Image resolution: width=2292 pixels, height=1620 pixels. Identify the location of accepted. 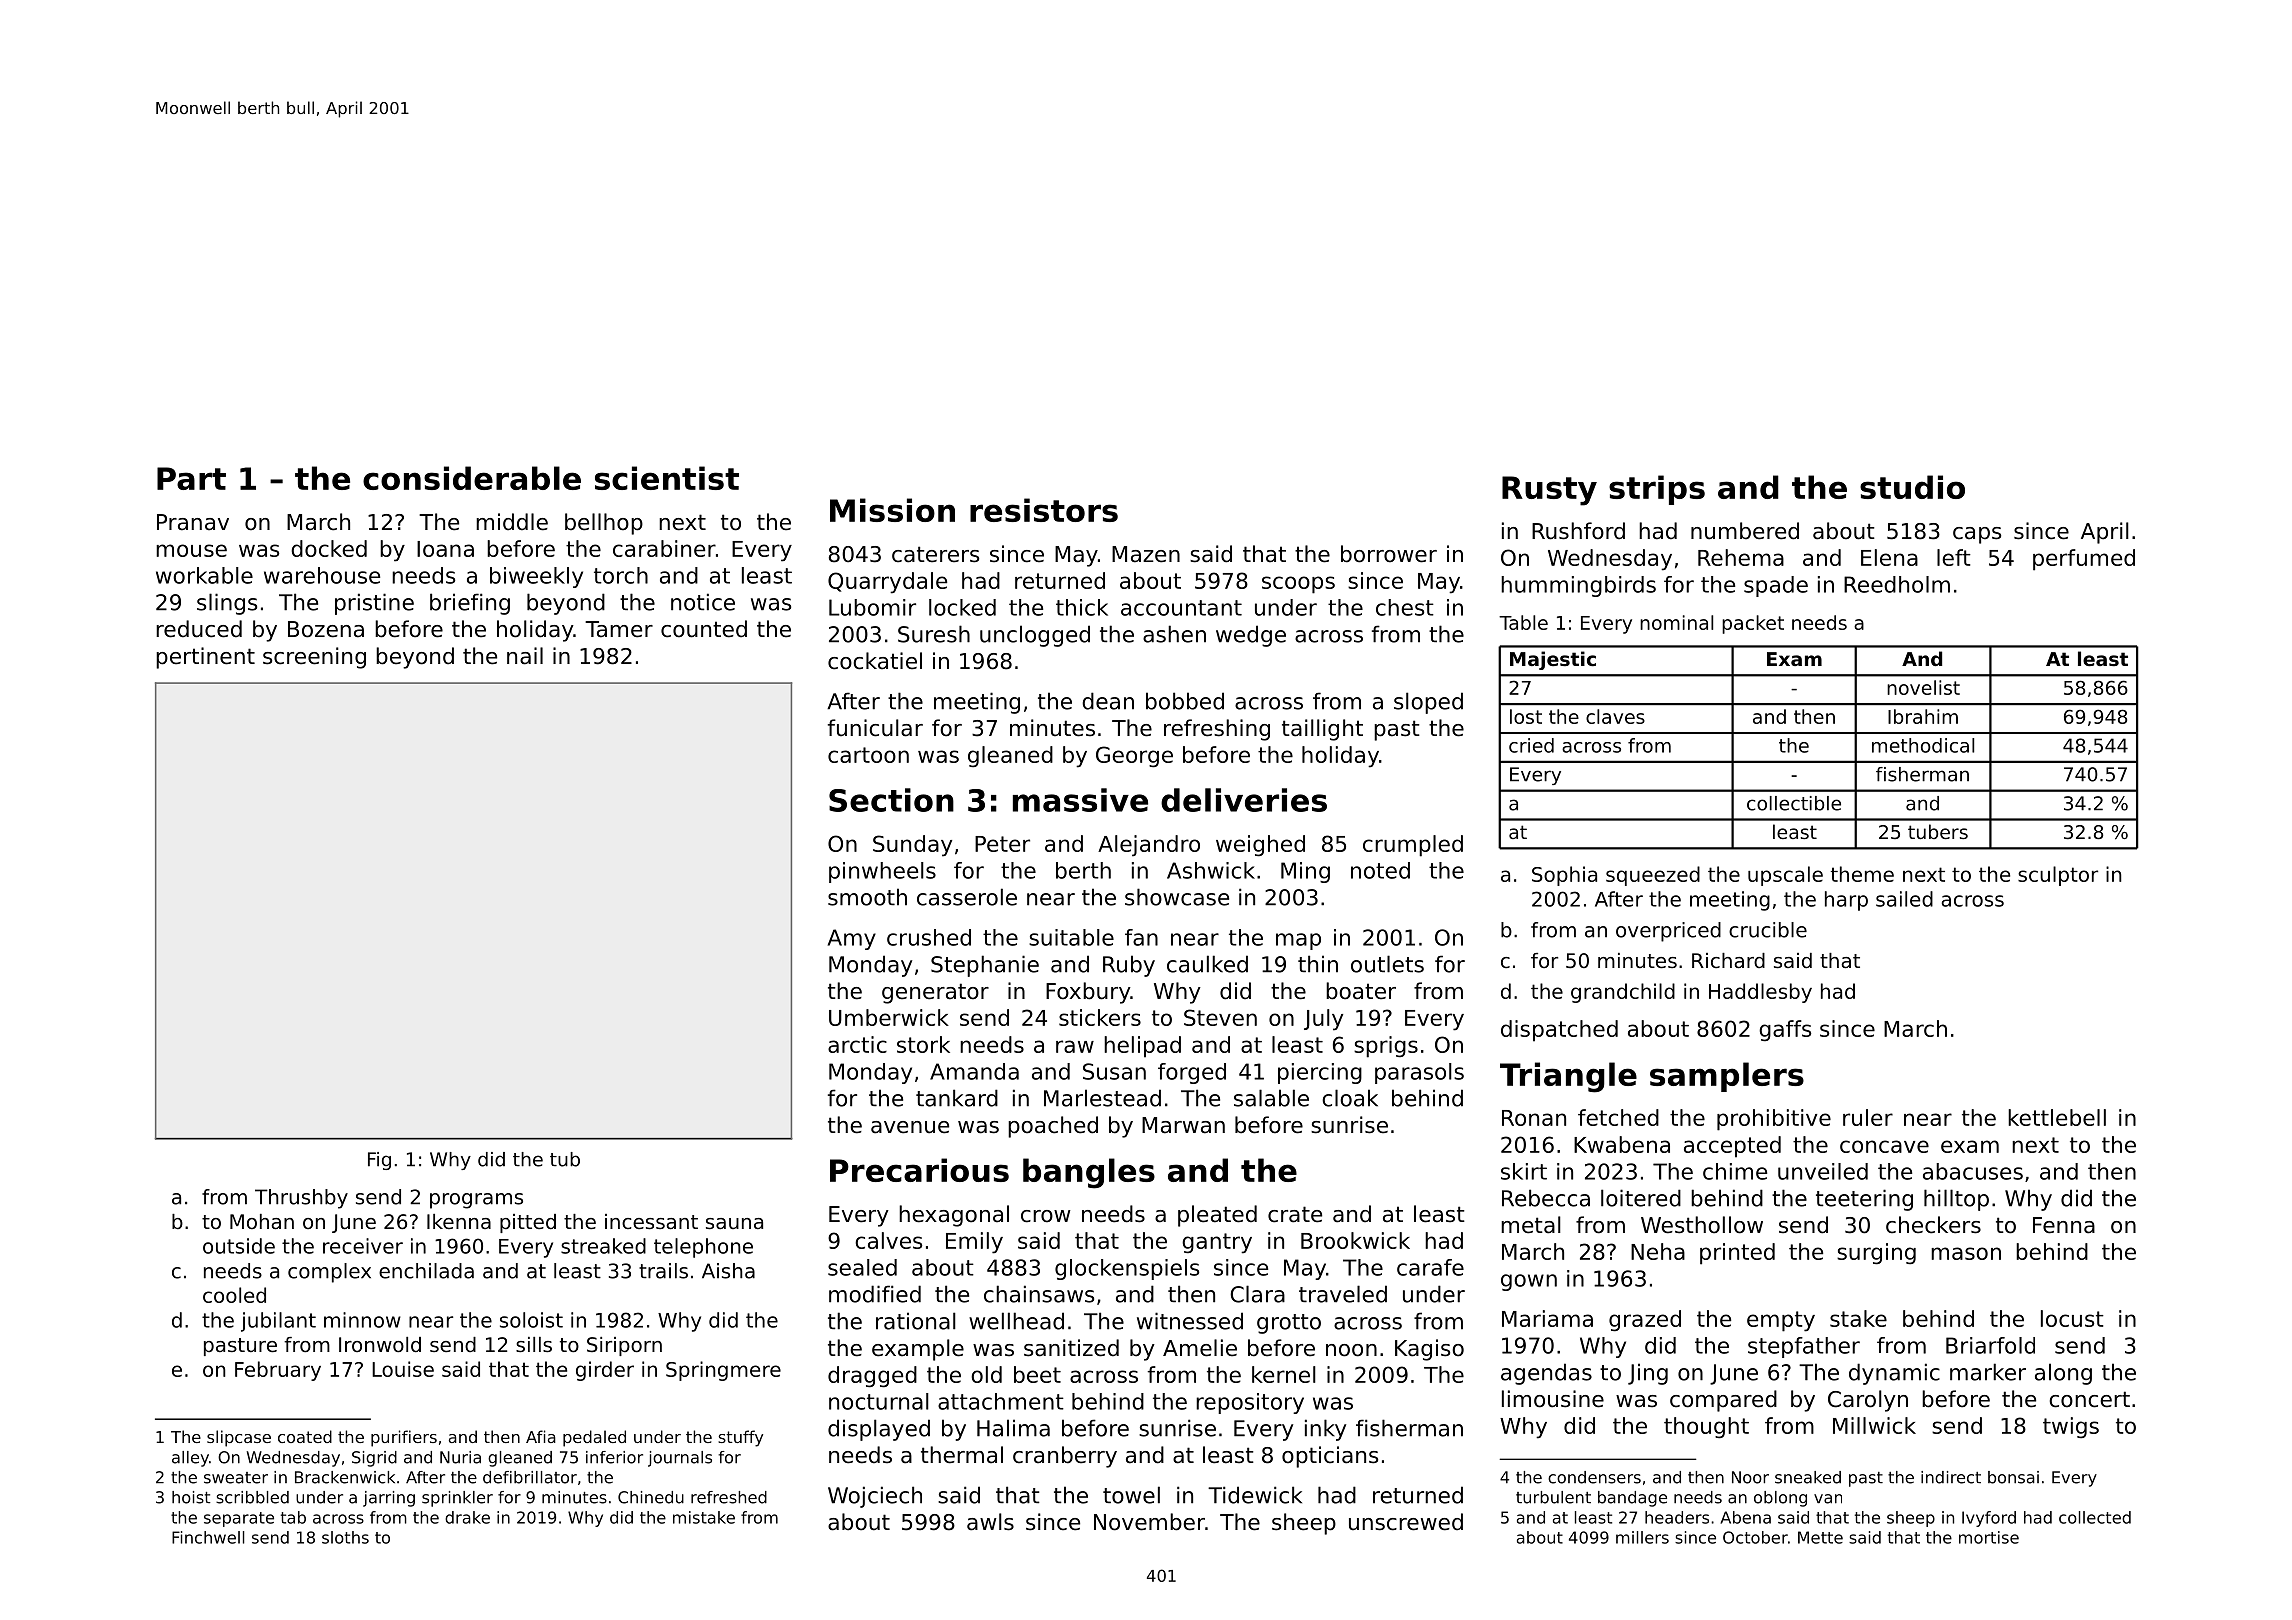
(1732, 1147).
